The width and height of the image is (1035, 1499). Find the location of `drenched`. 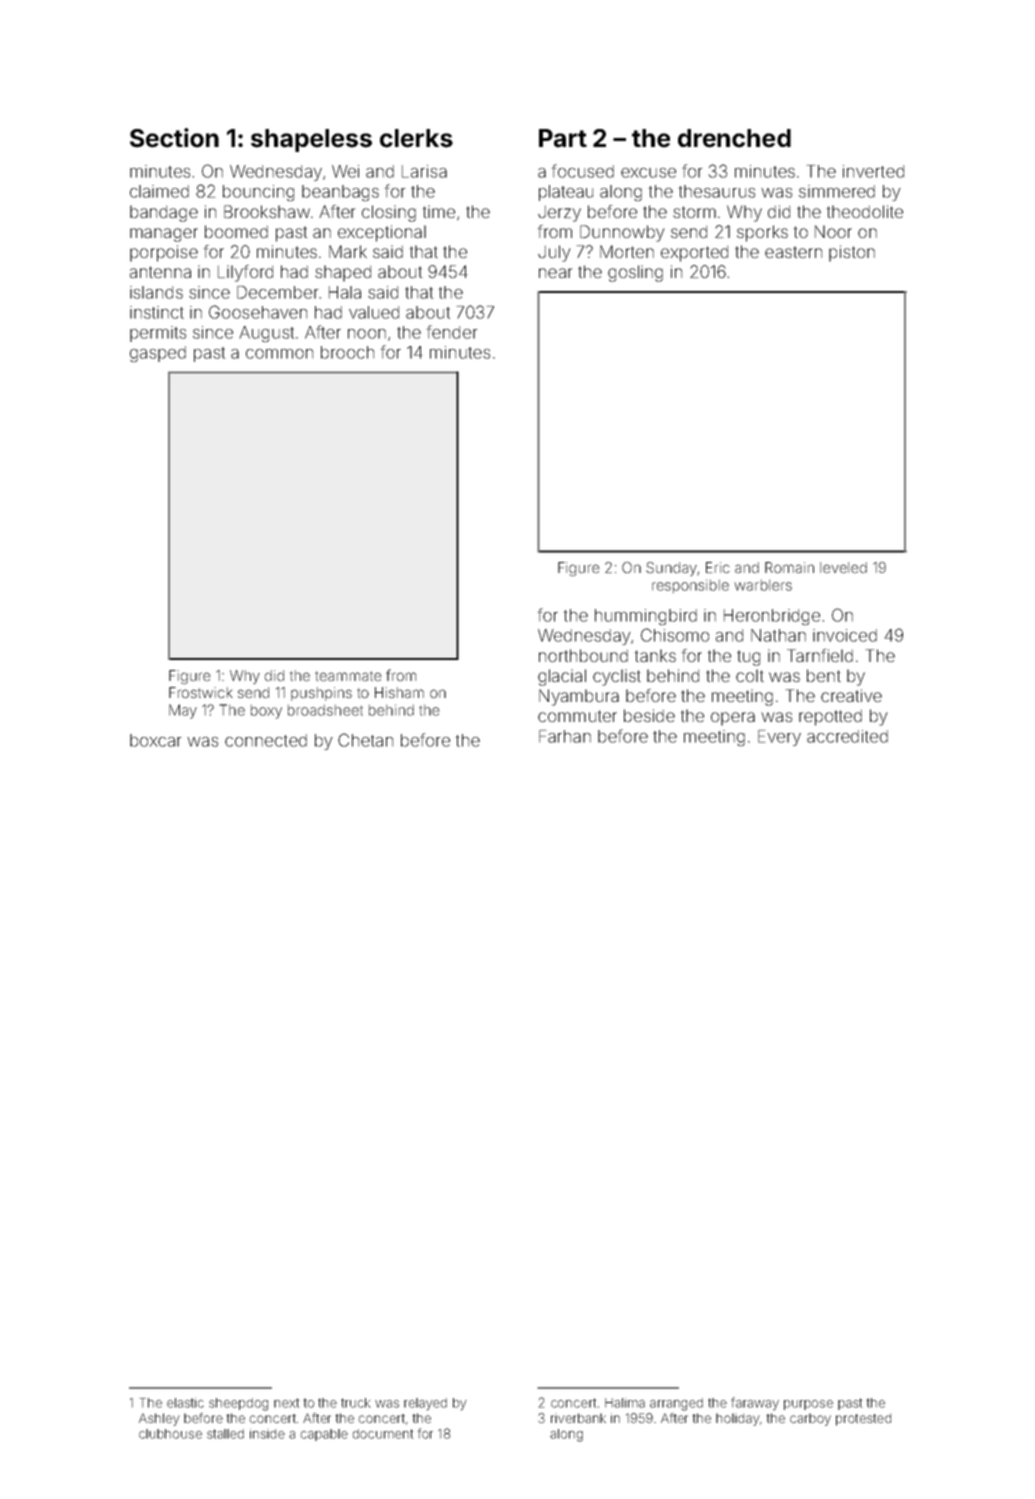

drenched is located at coordinates (734, 138).
